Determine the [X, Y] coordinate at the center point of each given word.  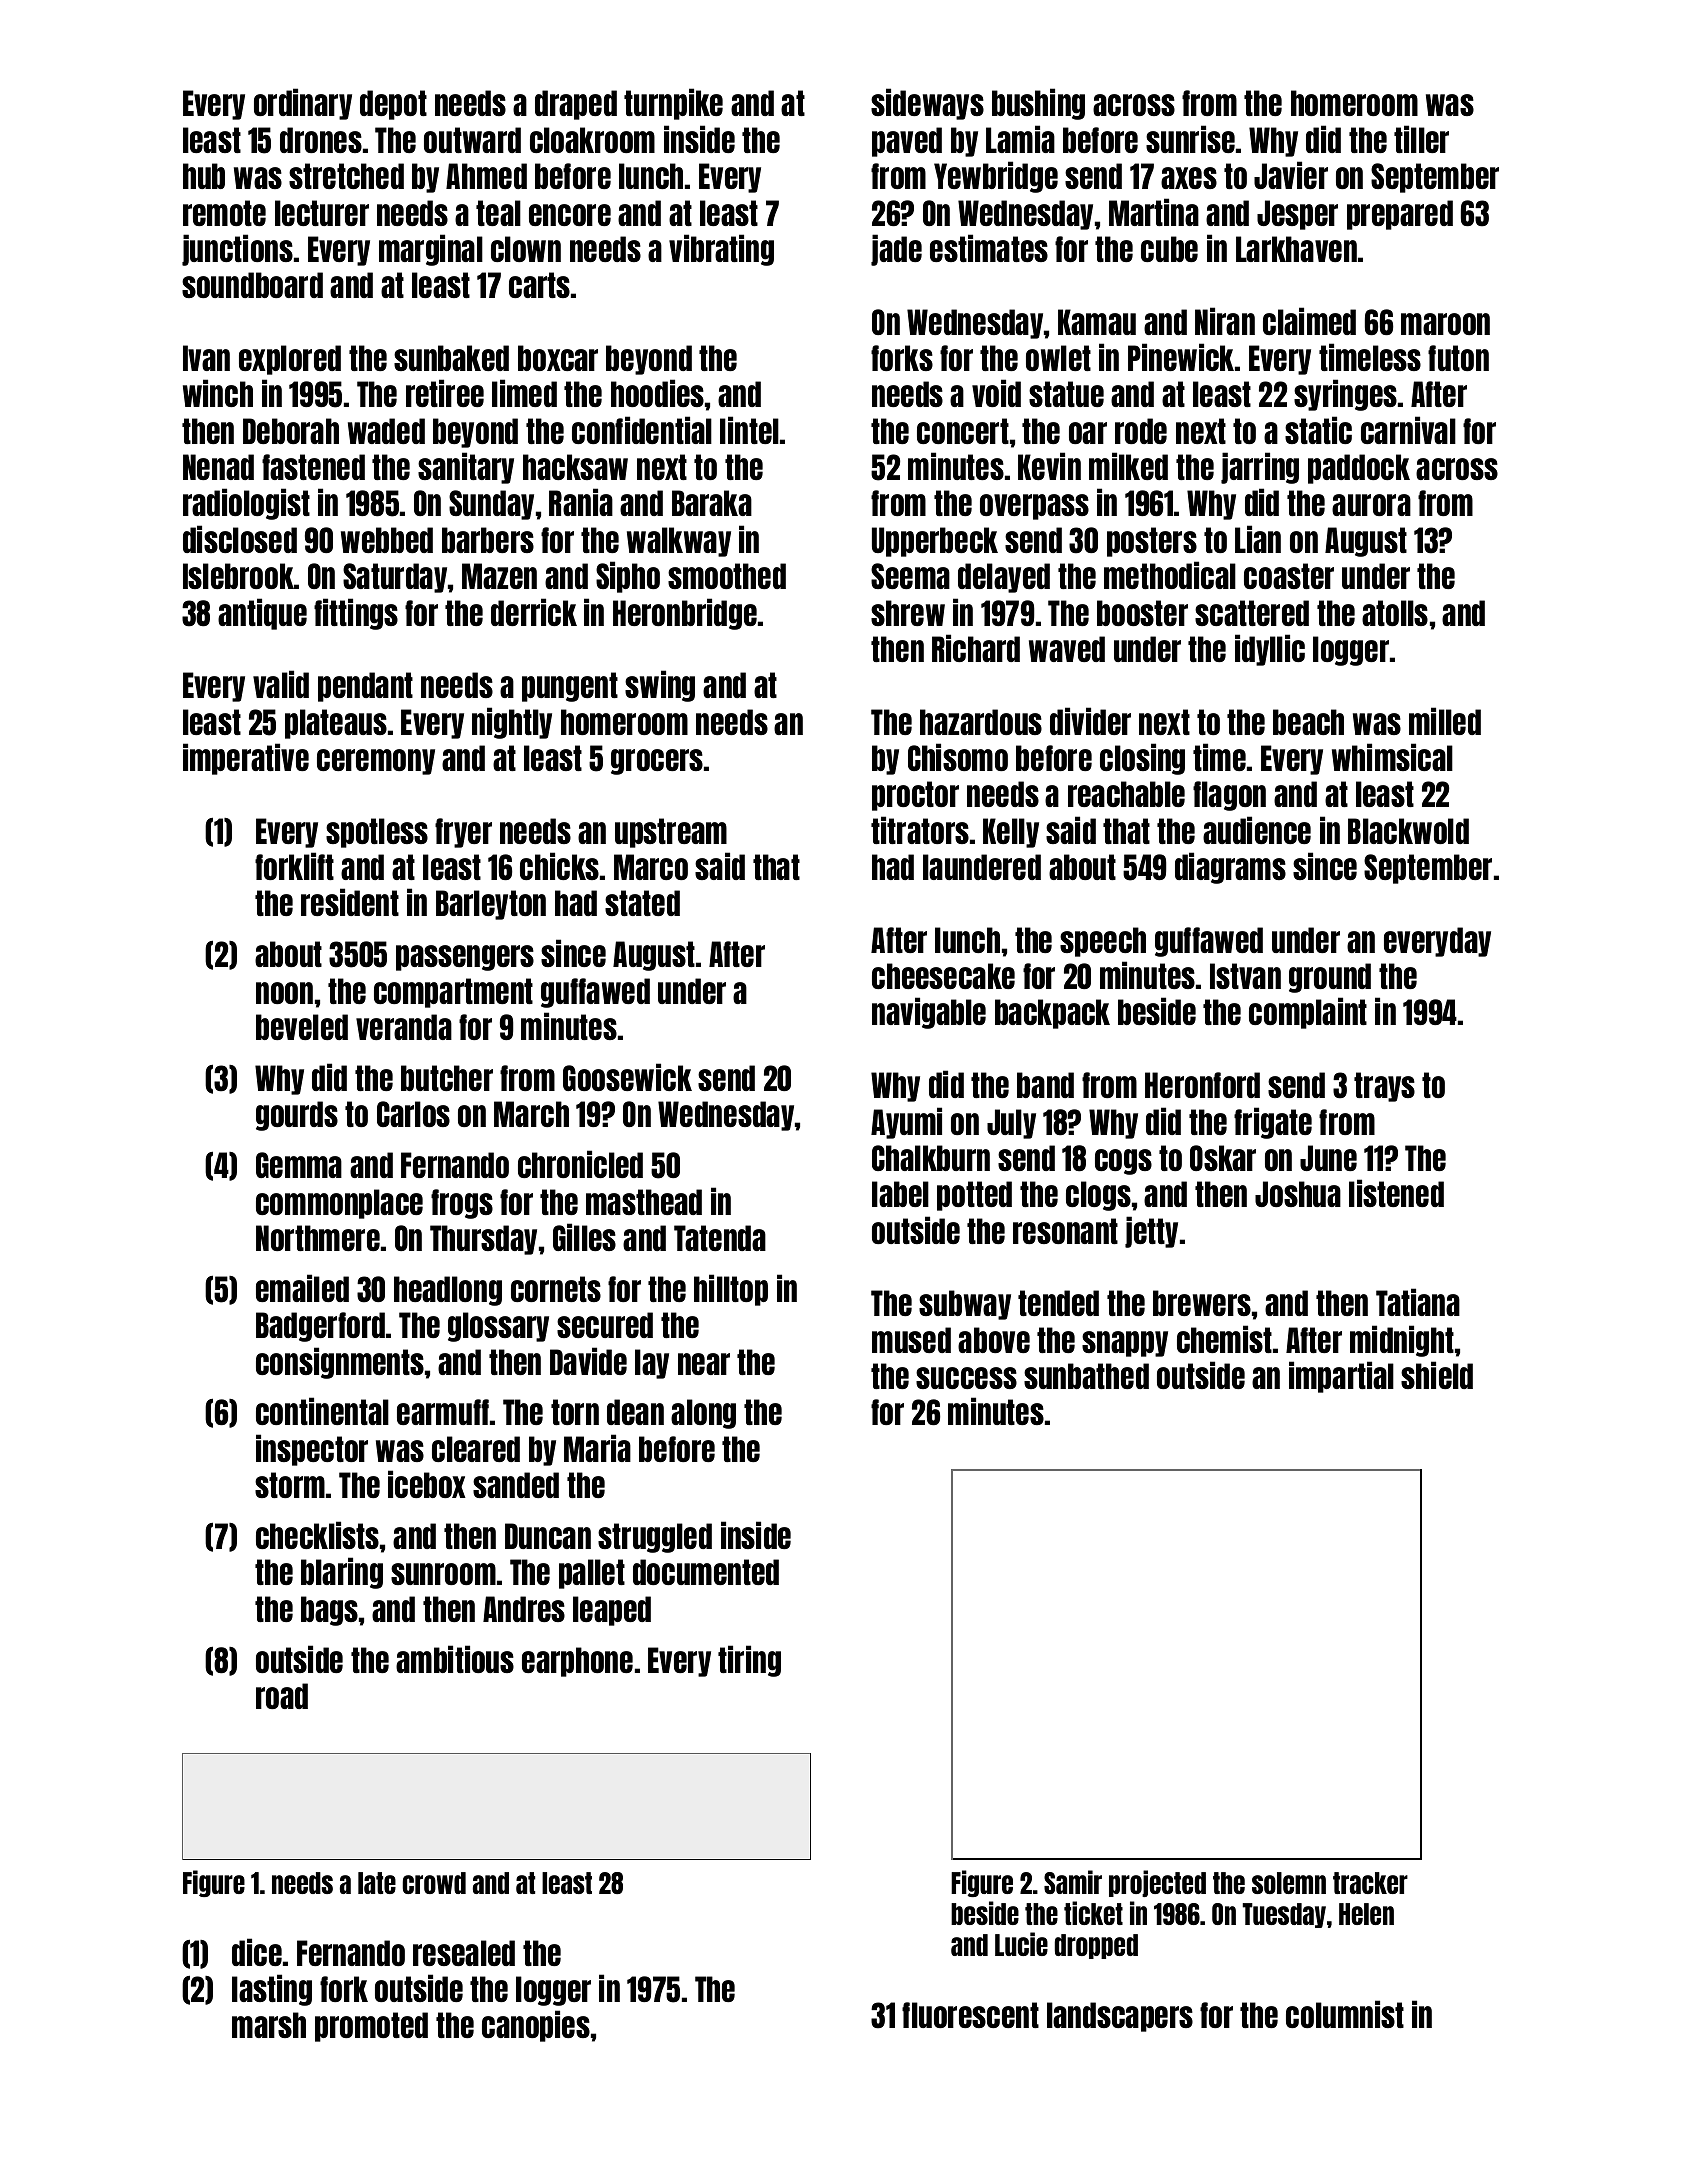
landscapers [1120, 2017]
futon [1458, 358]
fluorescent [970, 2015]
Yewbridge [996, 177]
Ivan [206, 358]
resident [350, 902]
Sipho [628, 577]
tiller [1421, 139]
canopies [536, 2026]
